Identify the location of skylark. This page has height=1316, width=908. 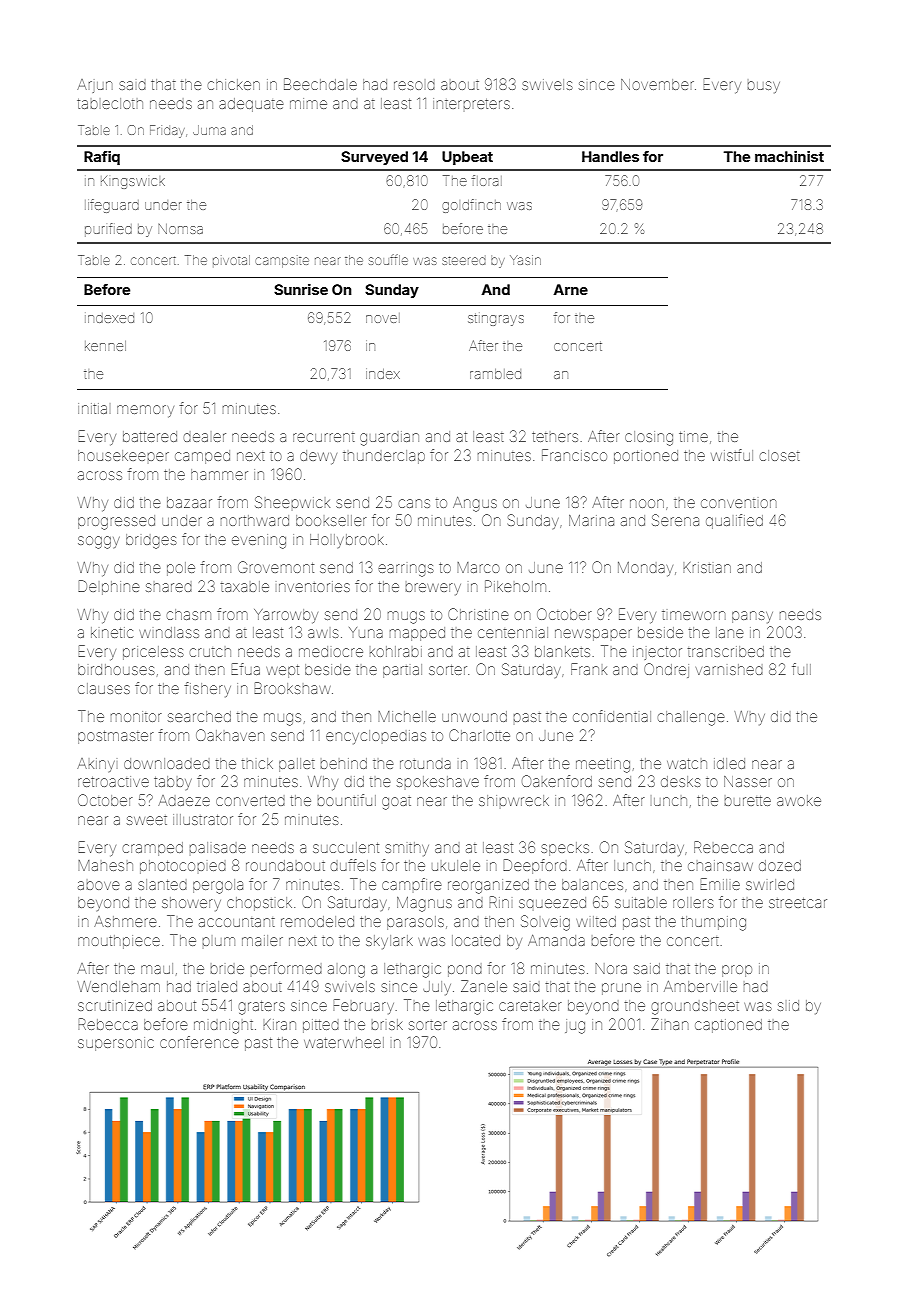
(389, 942).
